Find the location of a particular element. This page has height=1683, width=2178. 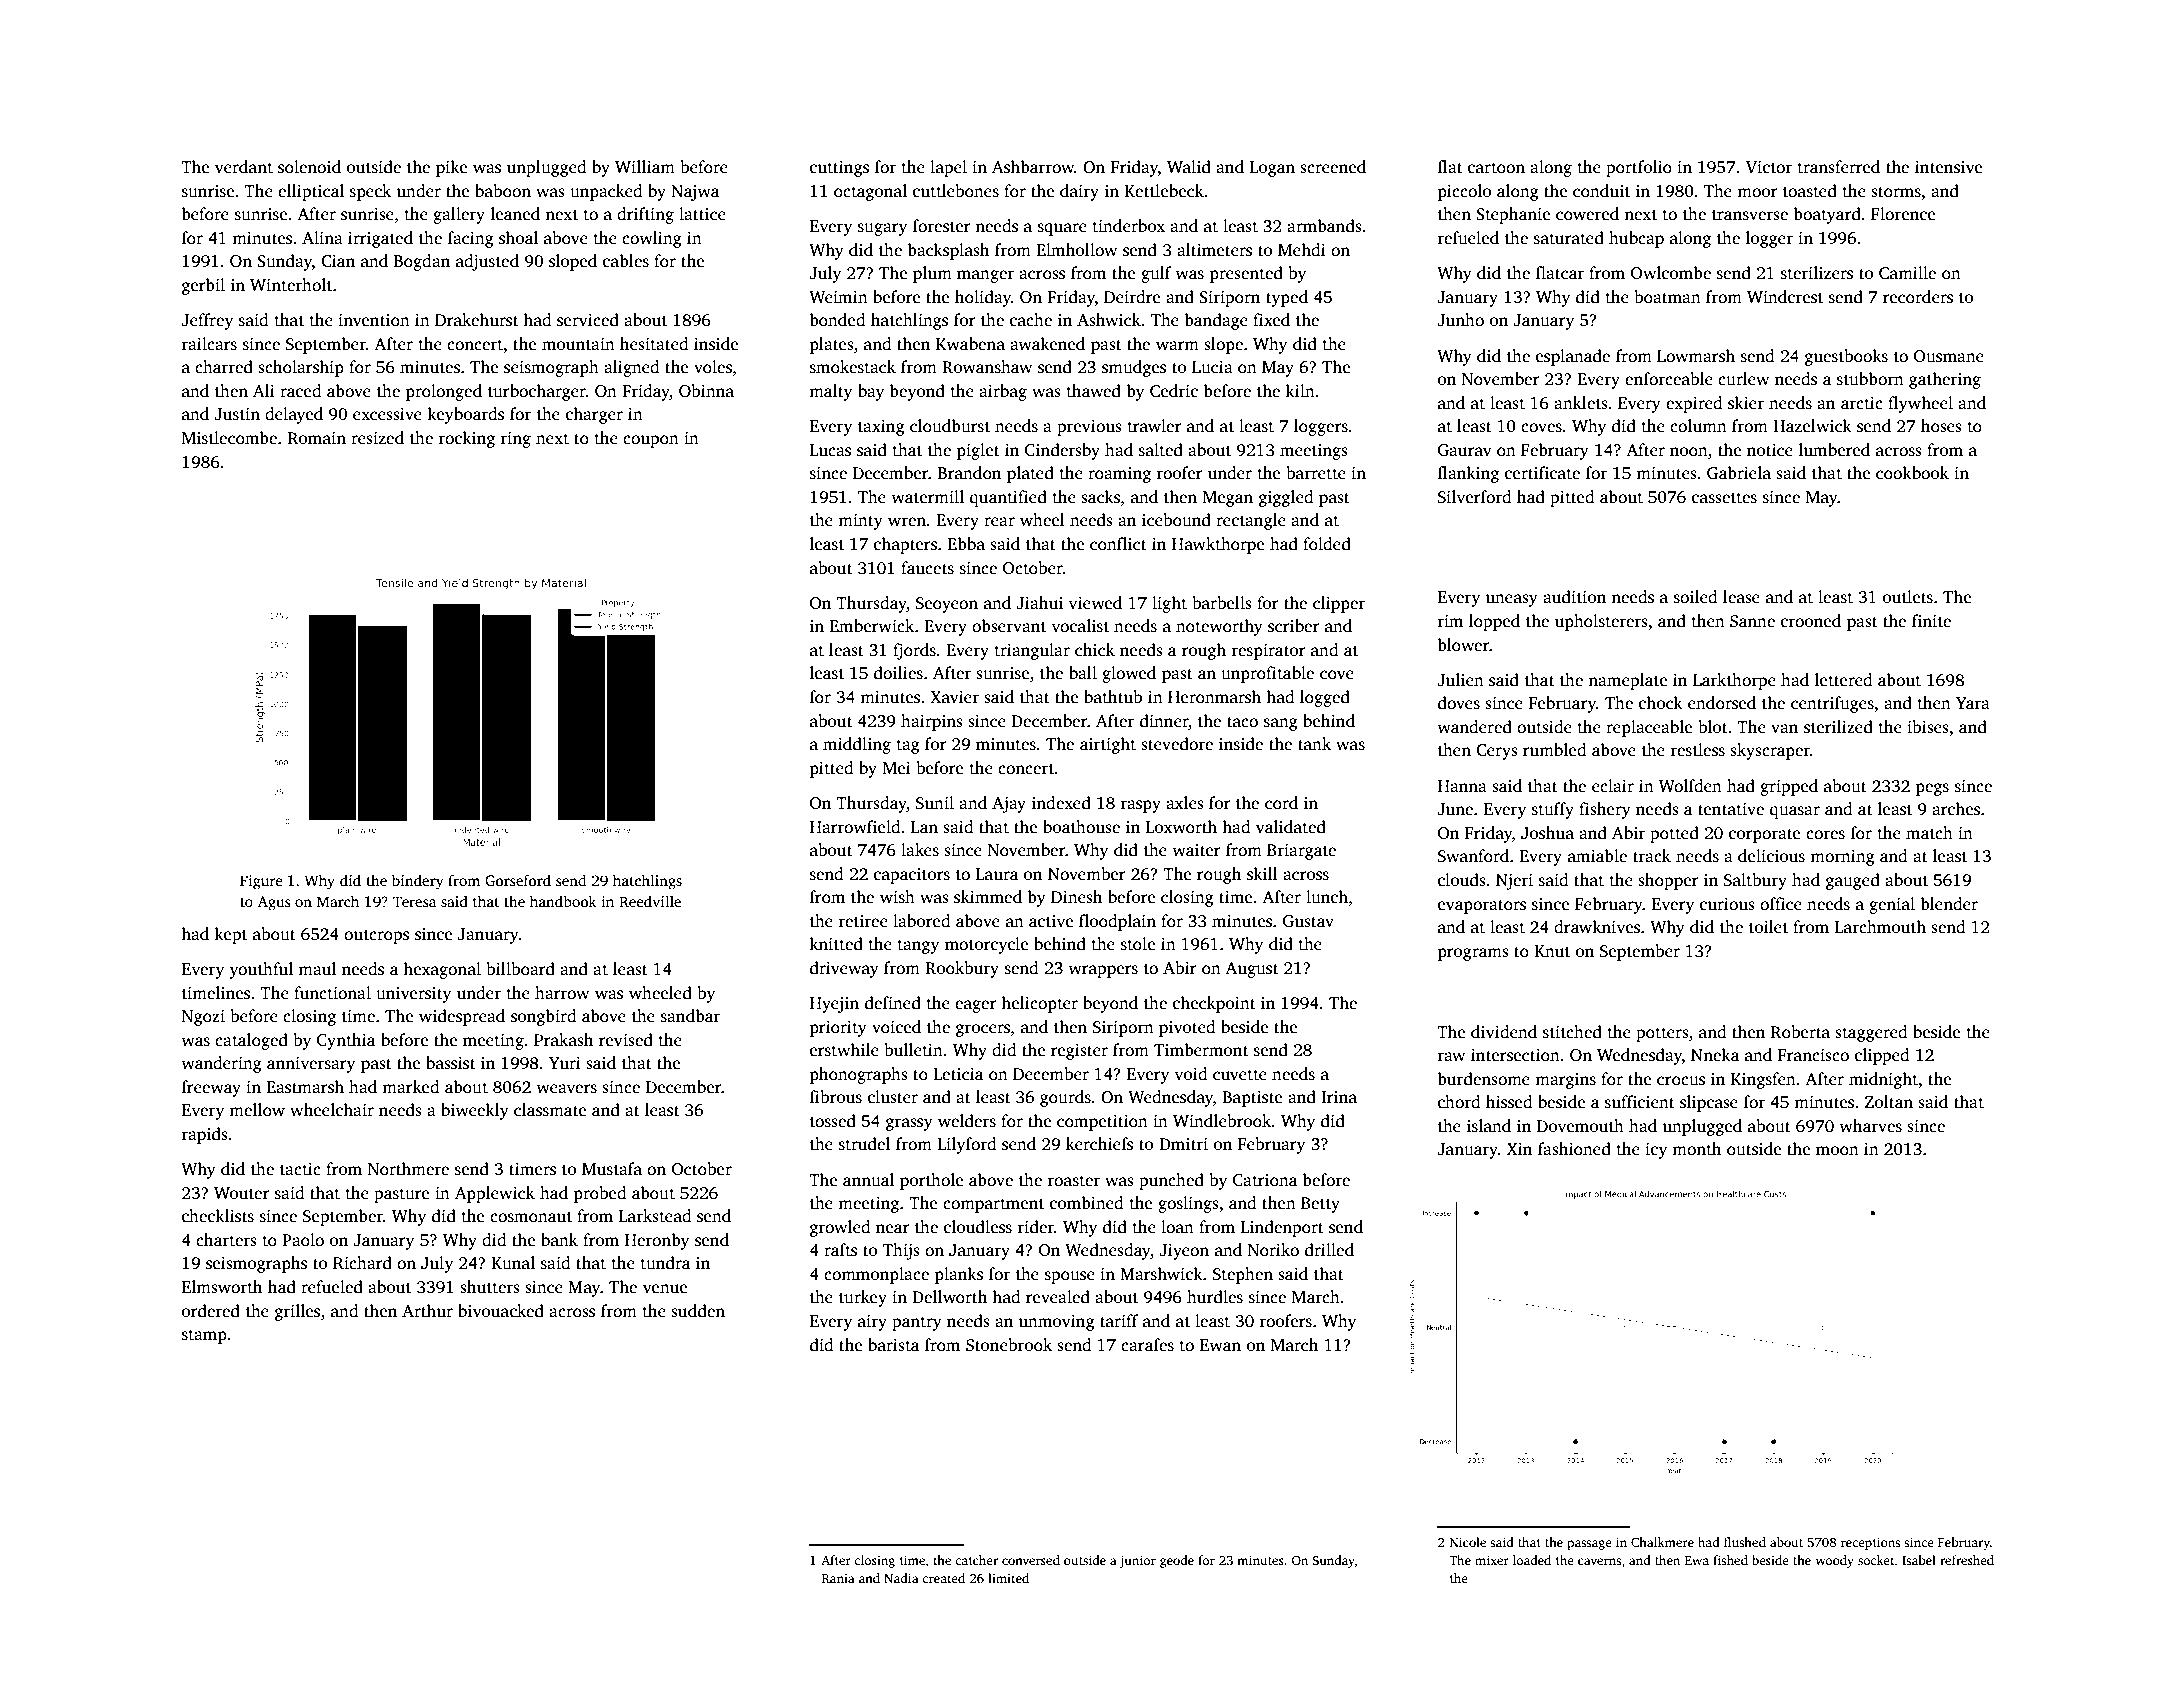

conduit is located at coordinates (1601, 191).
